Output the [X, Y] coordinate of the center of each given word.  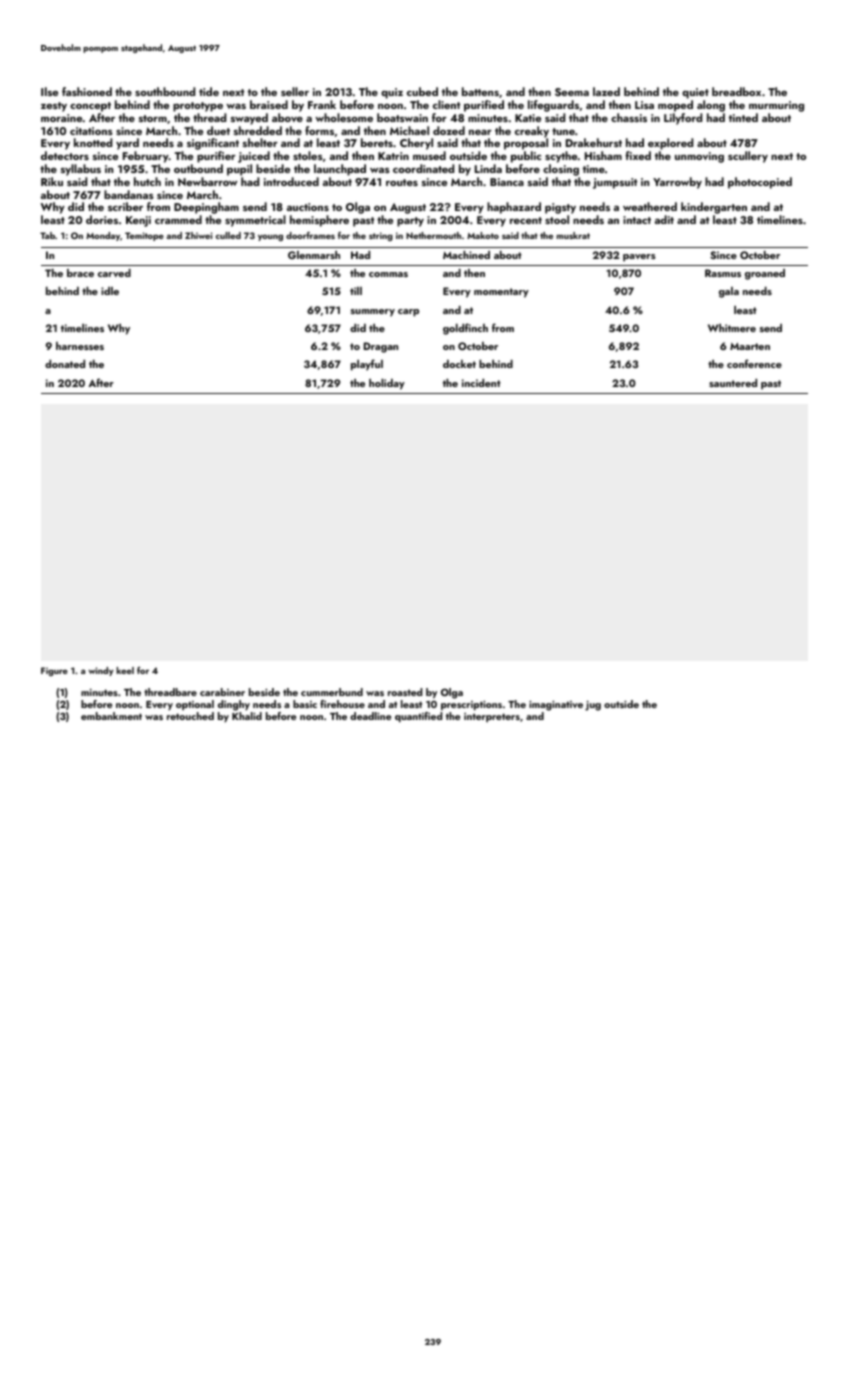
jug [593, 706]
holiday [387, 384]
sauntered [733, 383]
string [381, 236]
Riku [52, 181]
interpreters [492, 717]
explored [670, 144]
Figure [54, 671]
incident [481, 383]
